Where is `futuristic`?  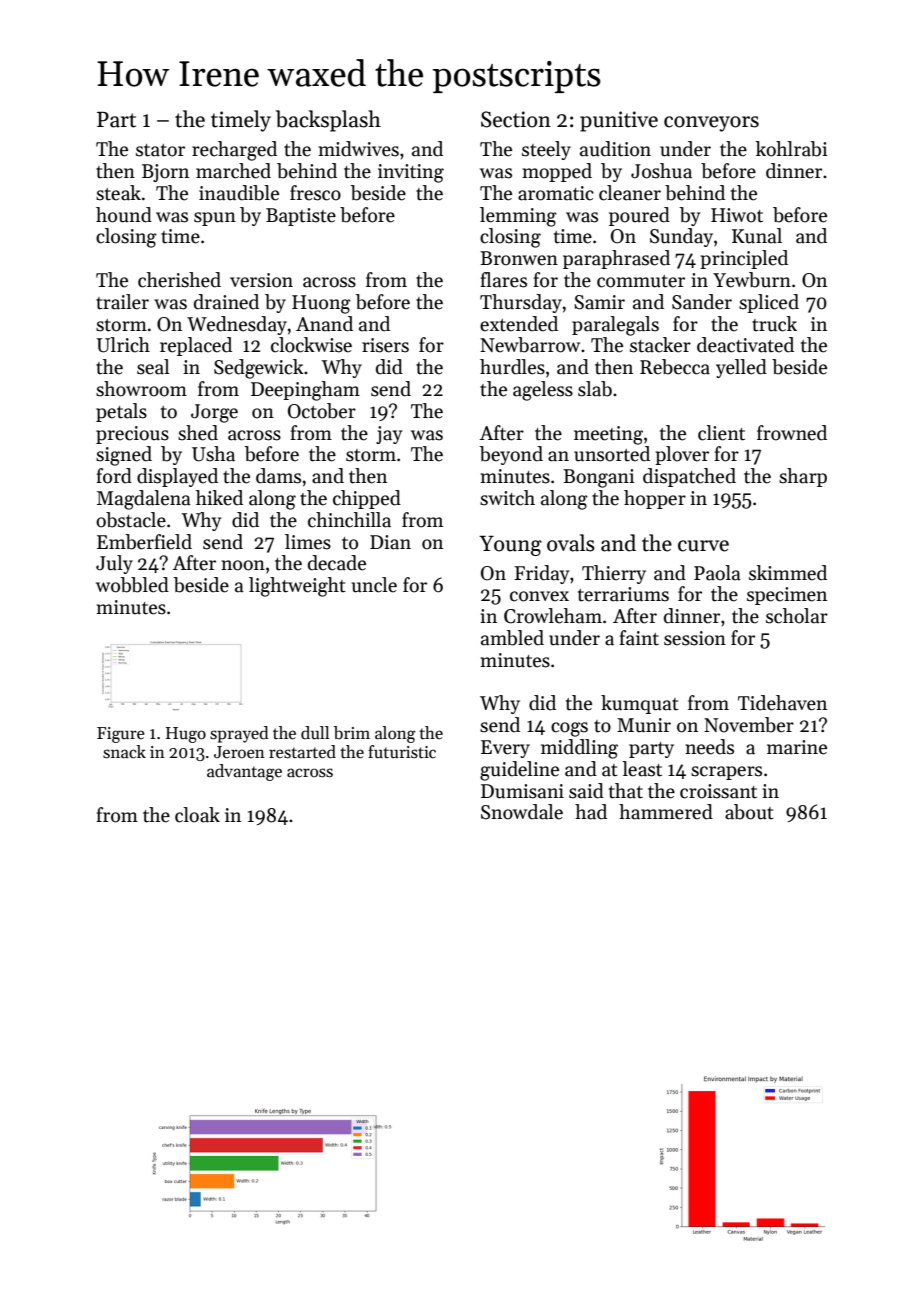 futuristic is located at coordinates (402, 752).
